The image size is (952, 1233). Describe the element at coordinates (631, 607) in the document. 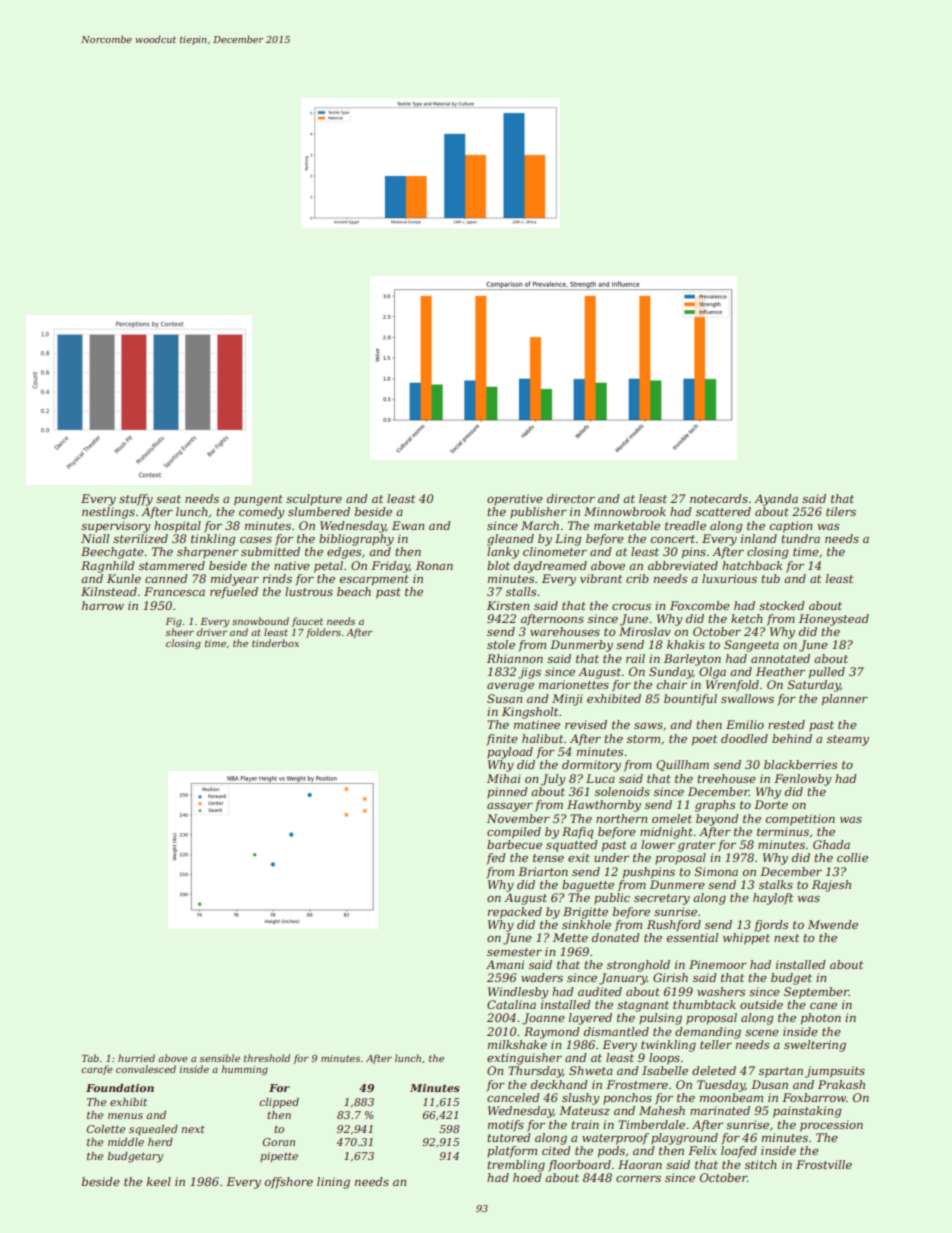

I see `crocus` at that location.
